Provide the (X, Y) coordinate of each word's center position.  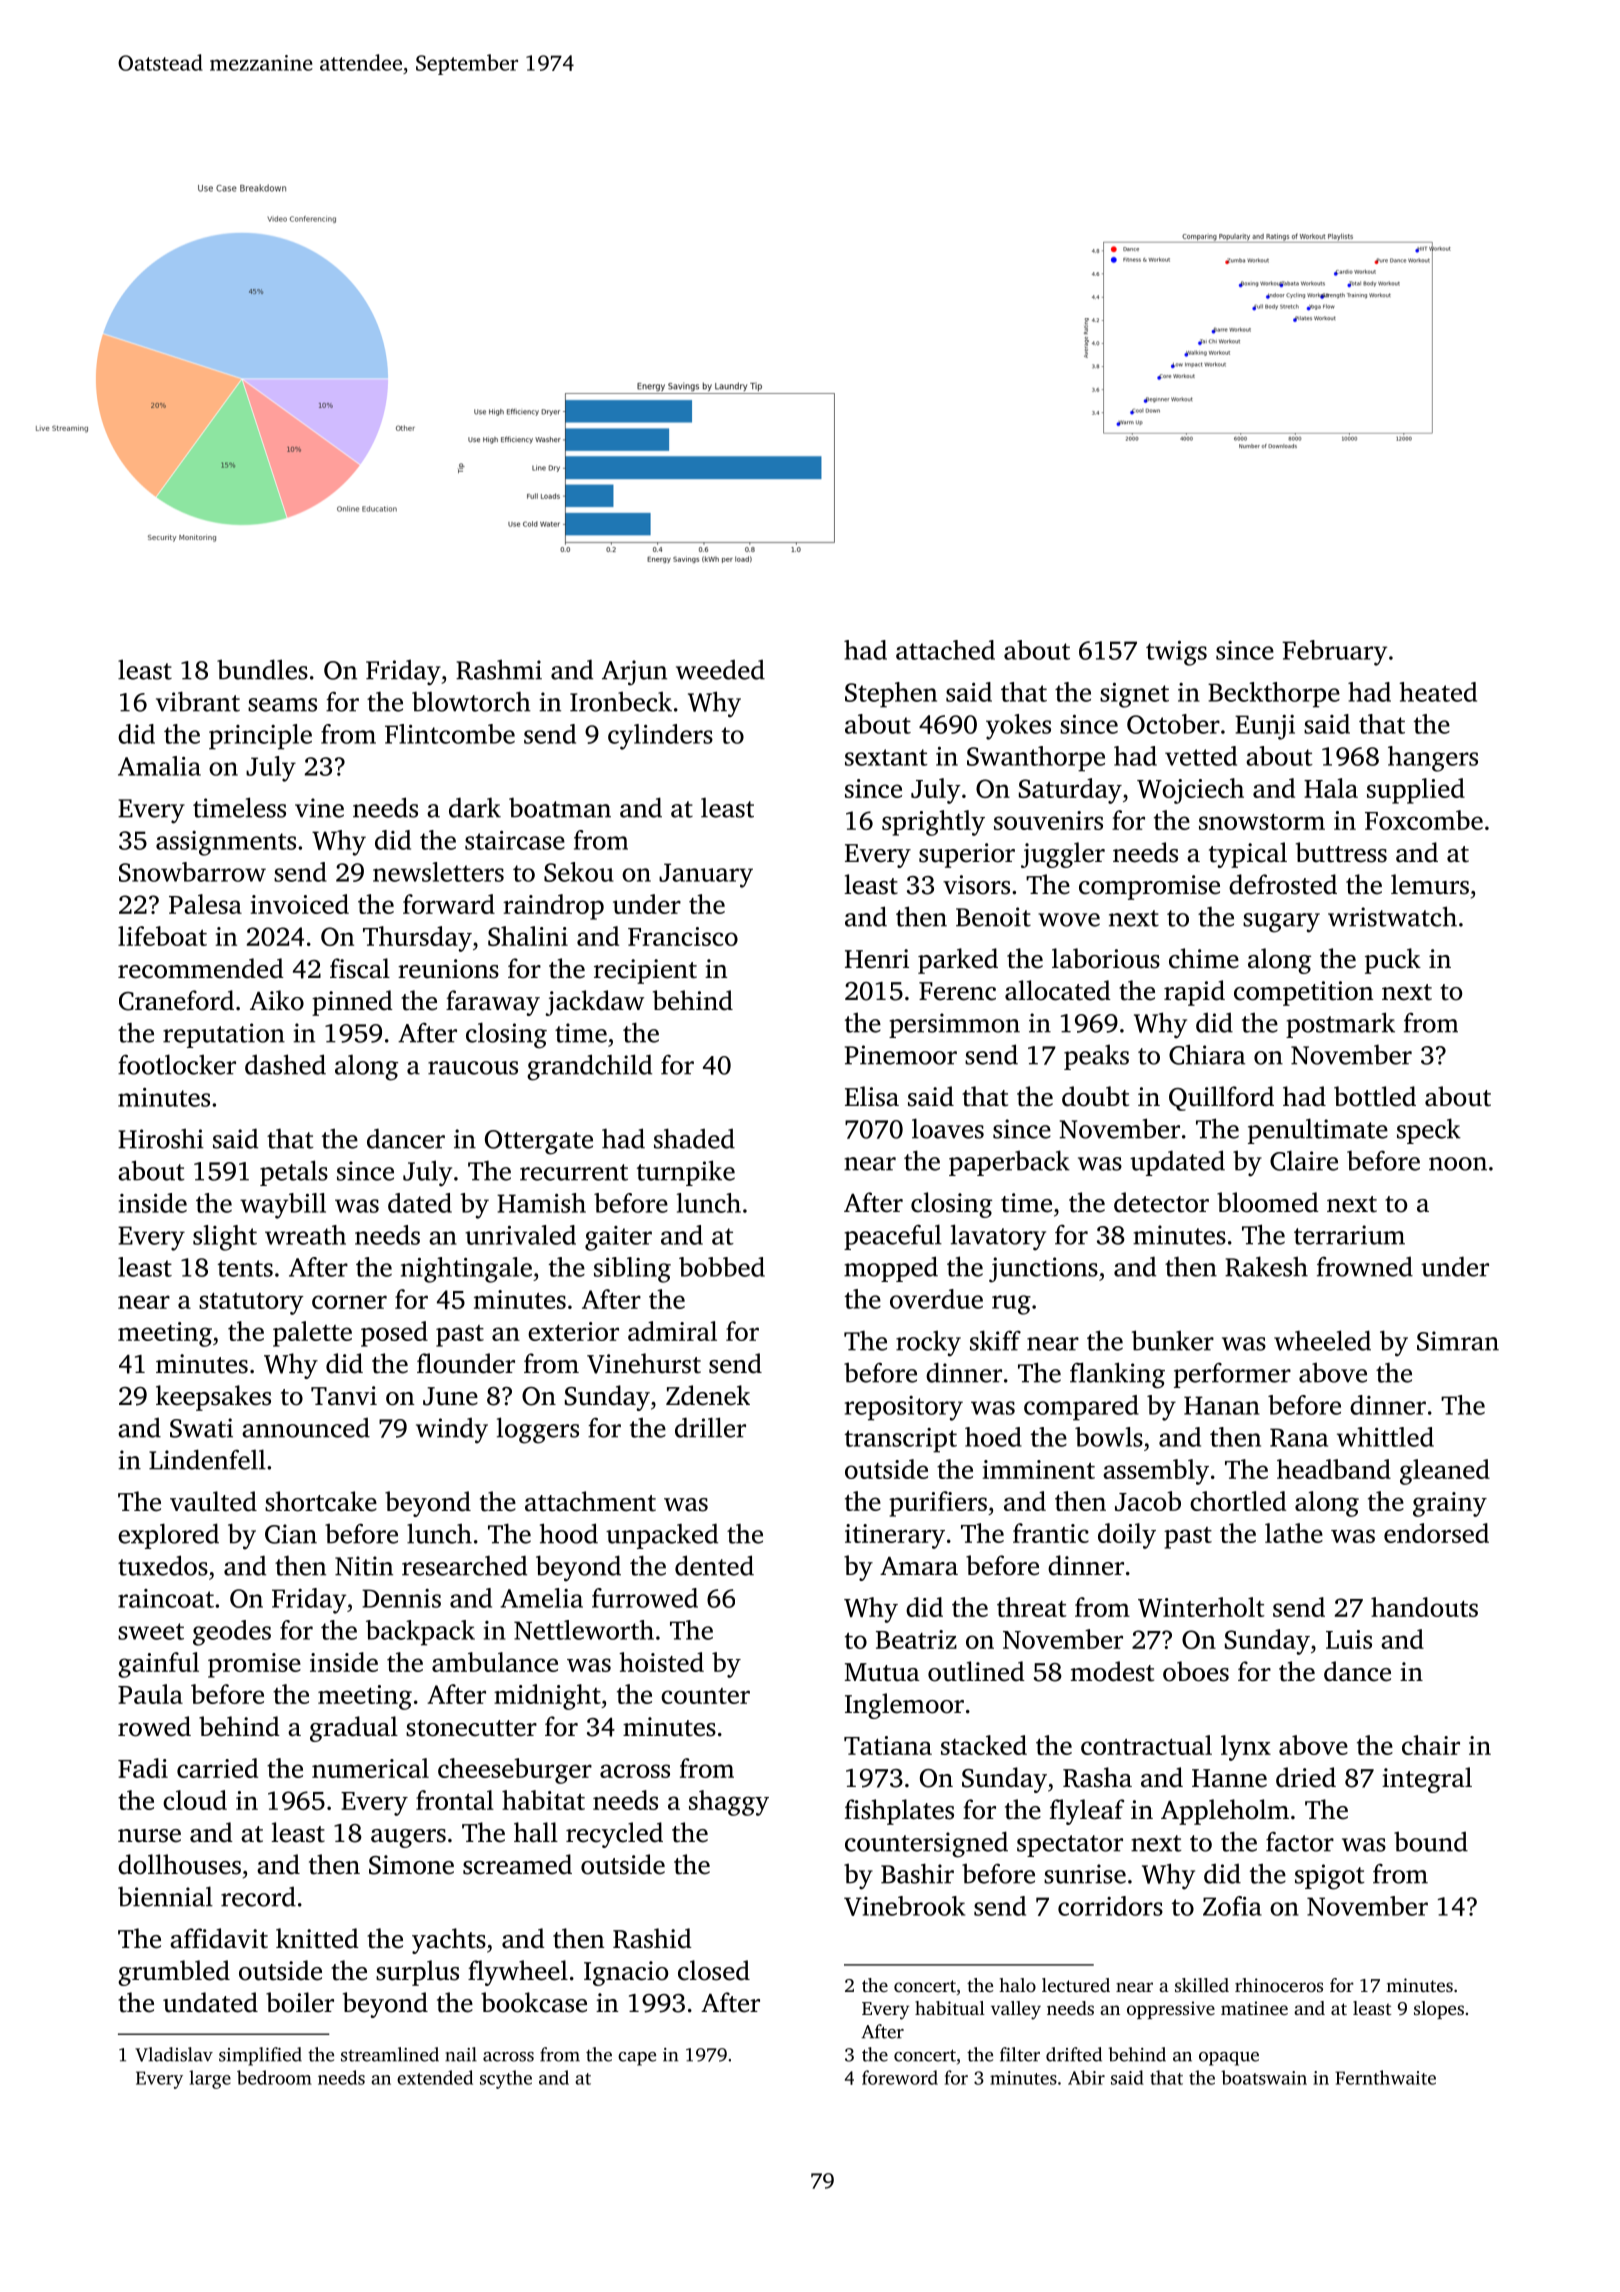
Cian (291, 1534)
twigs (1176, 653)
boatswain (1264, 2077)
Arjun (634, 673)
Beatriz (916, 1639)
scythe (506, 2079)
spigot (1330, 1877)
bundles (262, 669)
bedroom (274, 2077)
